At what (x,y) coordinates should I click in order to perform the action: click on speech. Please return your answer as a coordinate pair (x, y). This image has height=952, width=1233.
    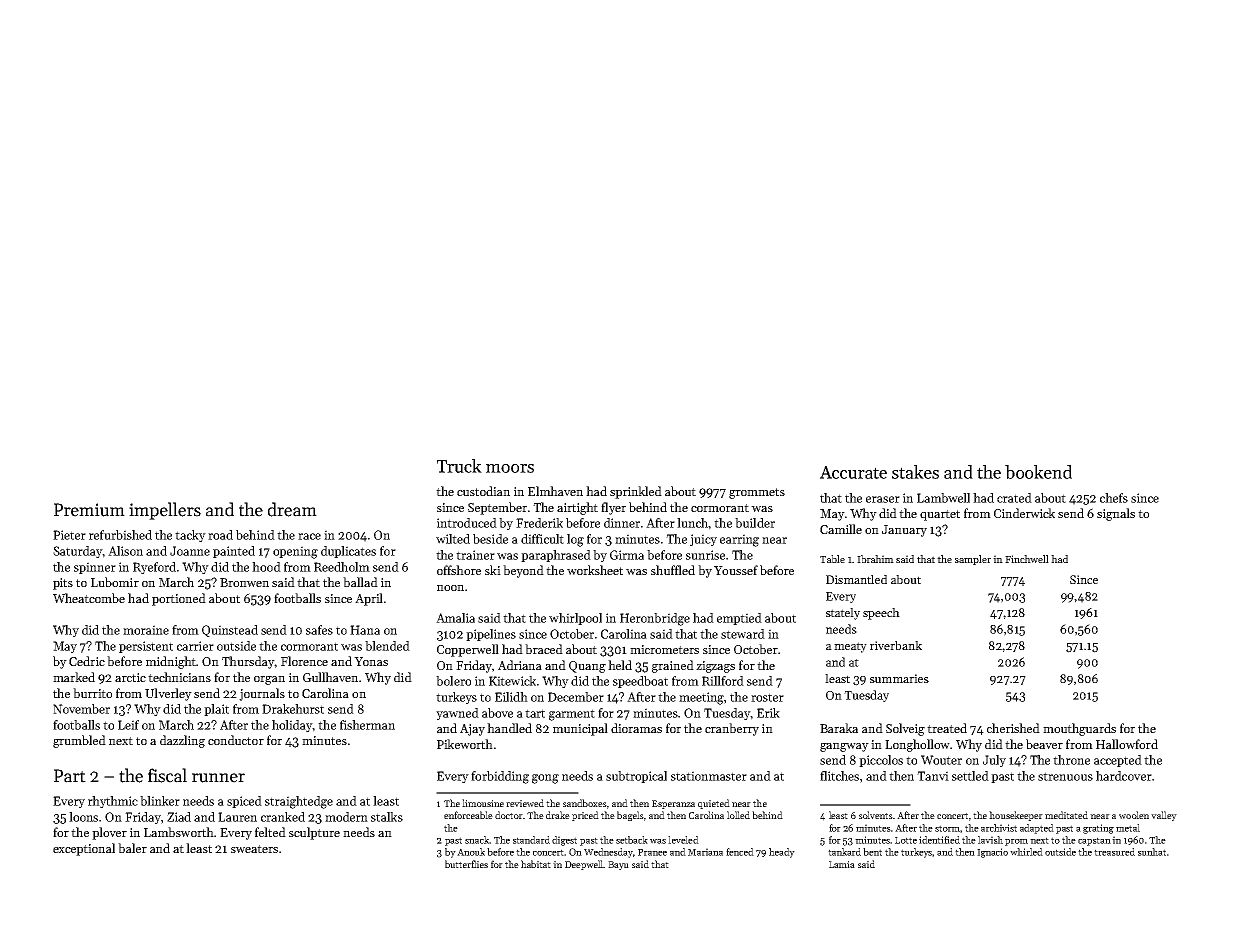
    Looking at the image, I should click on (881, 614).
